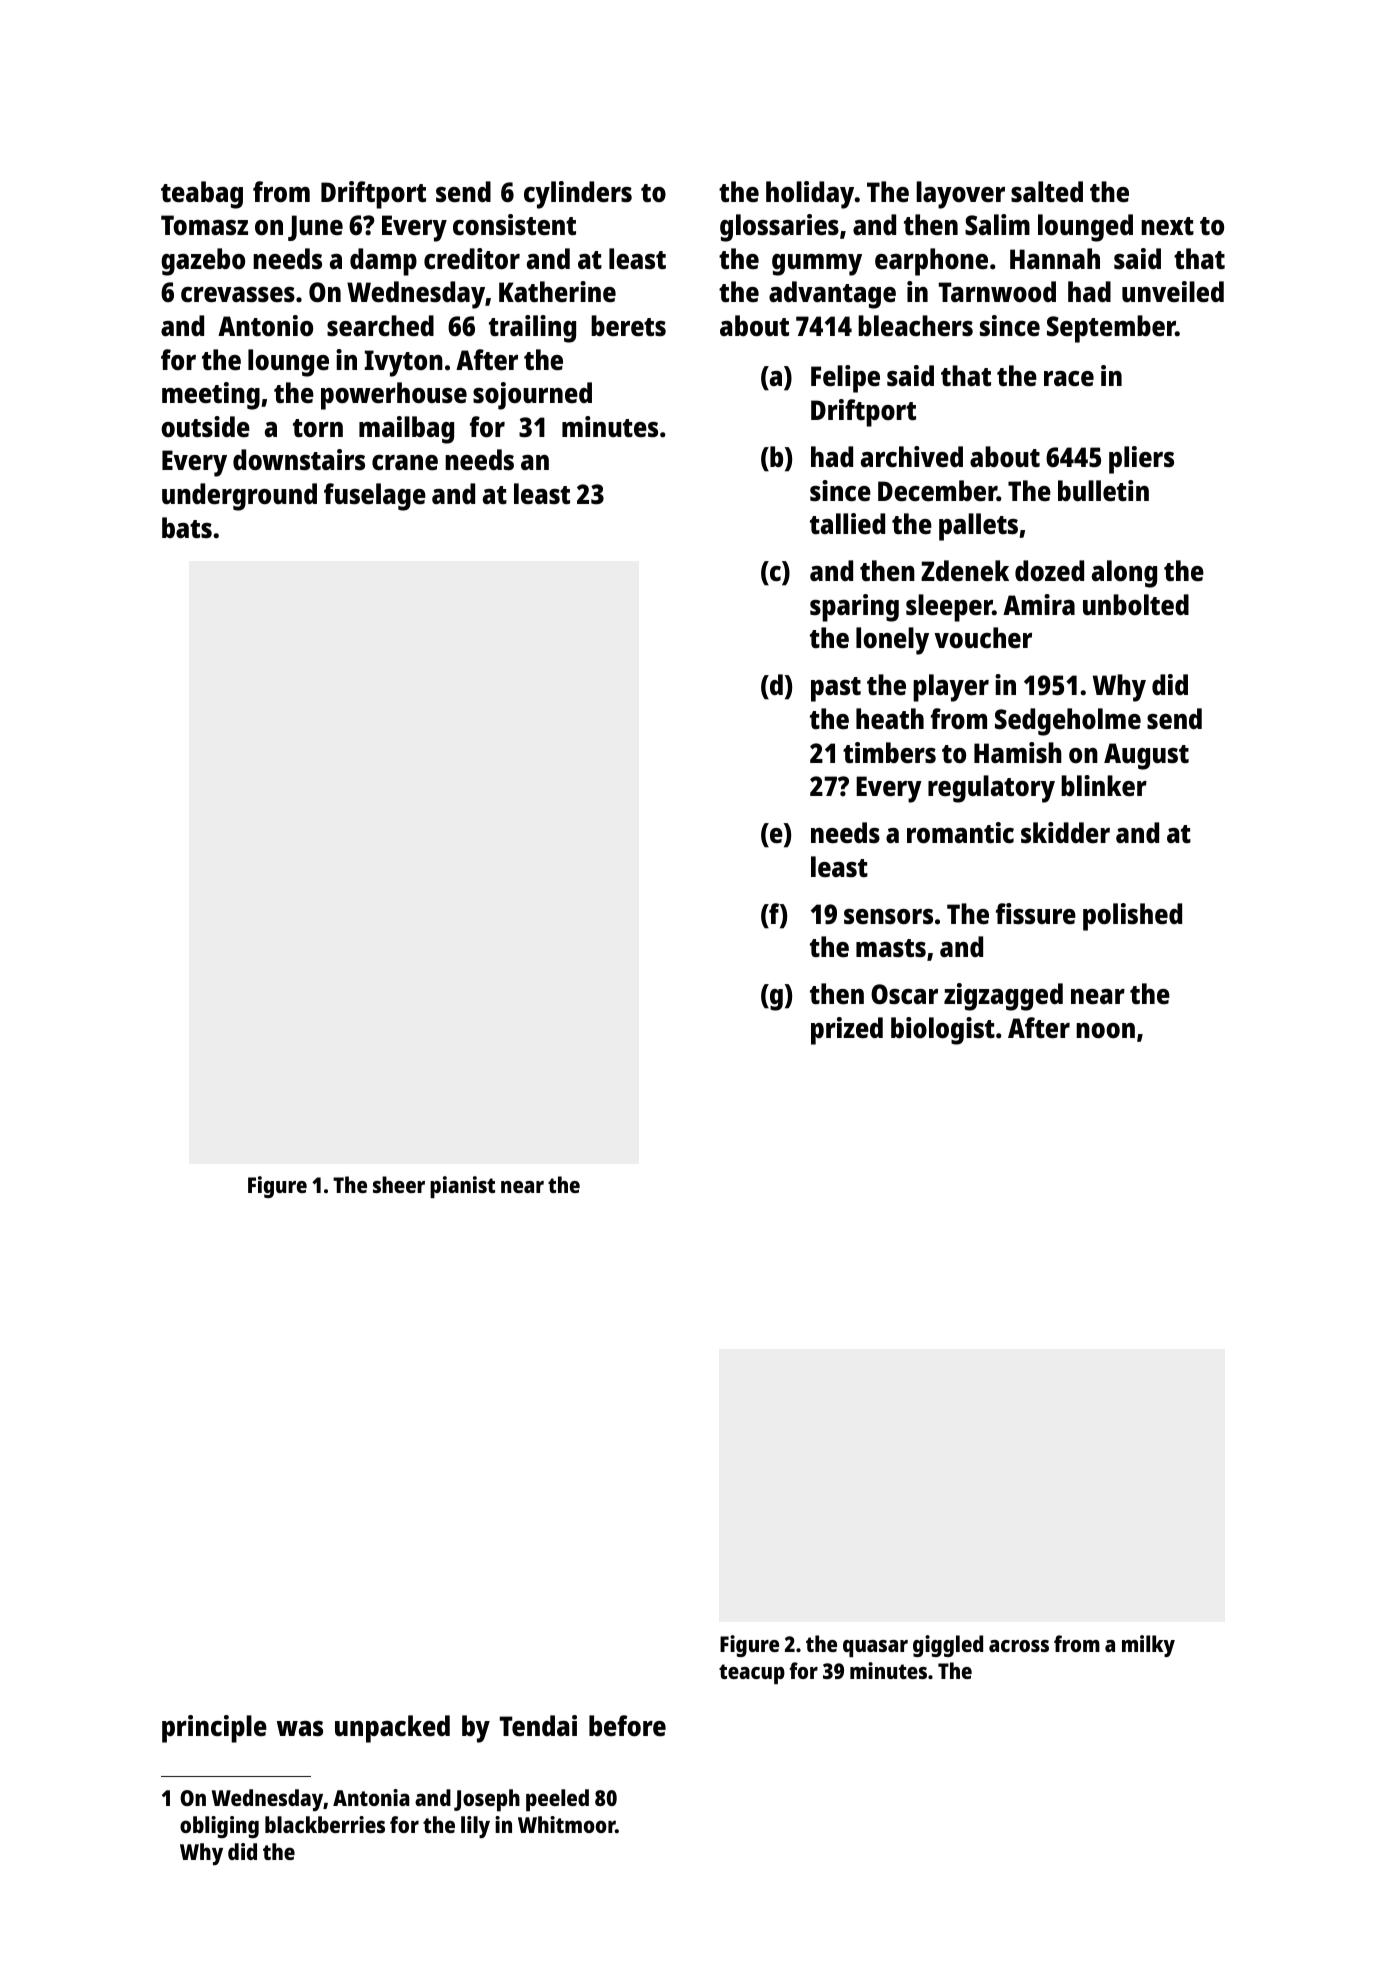  Describe the element at coordinates (1069, 378) in the screenshot. I see `race` at that location.
